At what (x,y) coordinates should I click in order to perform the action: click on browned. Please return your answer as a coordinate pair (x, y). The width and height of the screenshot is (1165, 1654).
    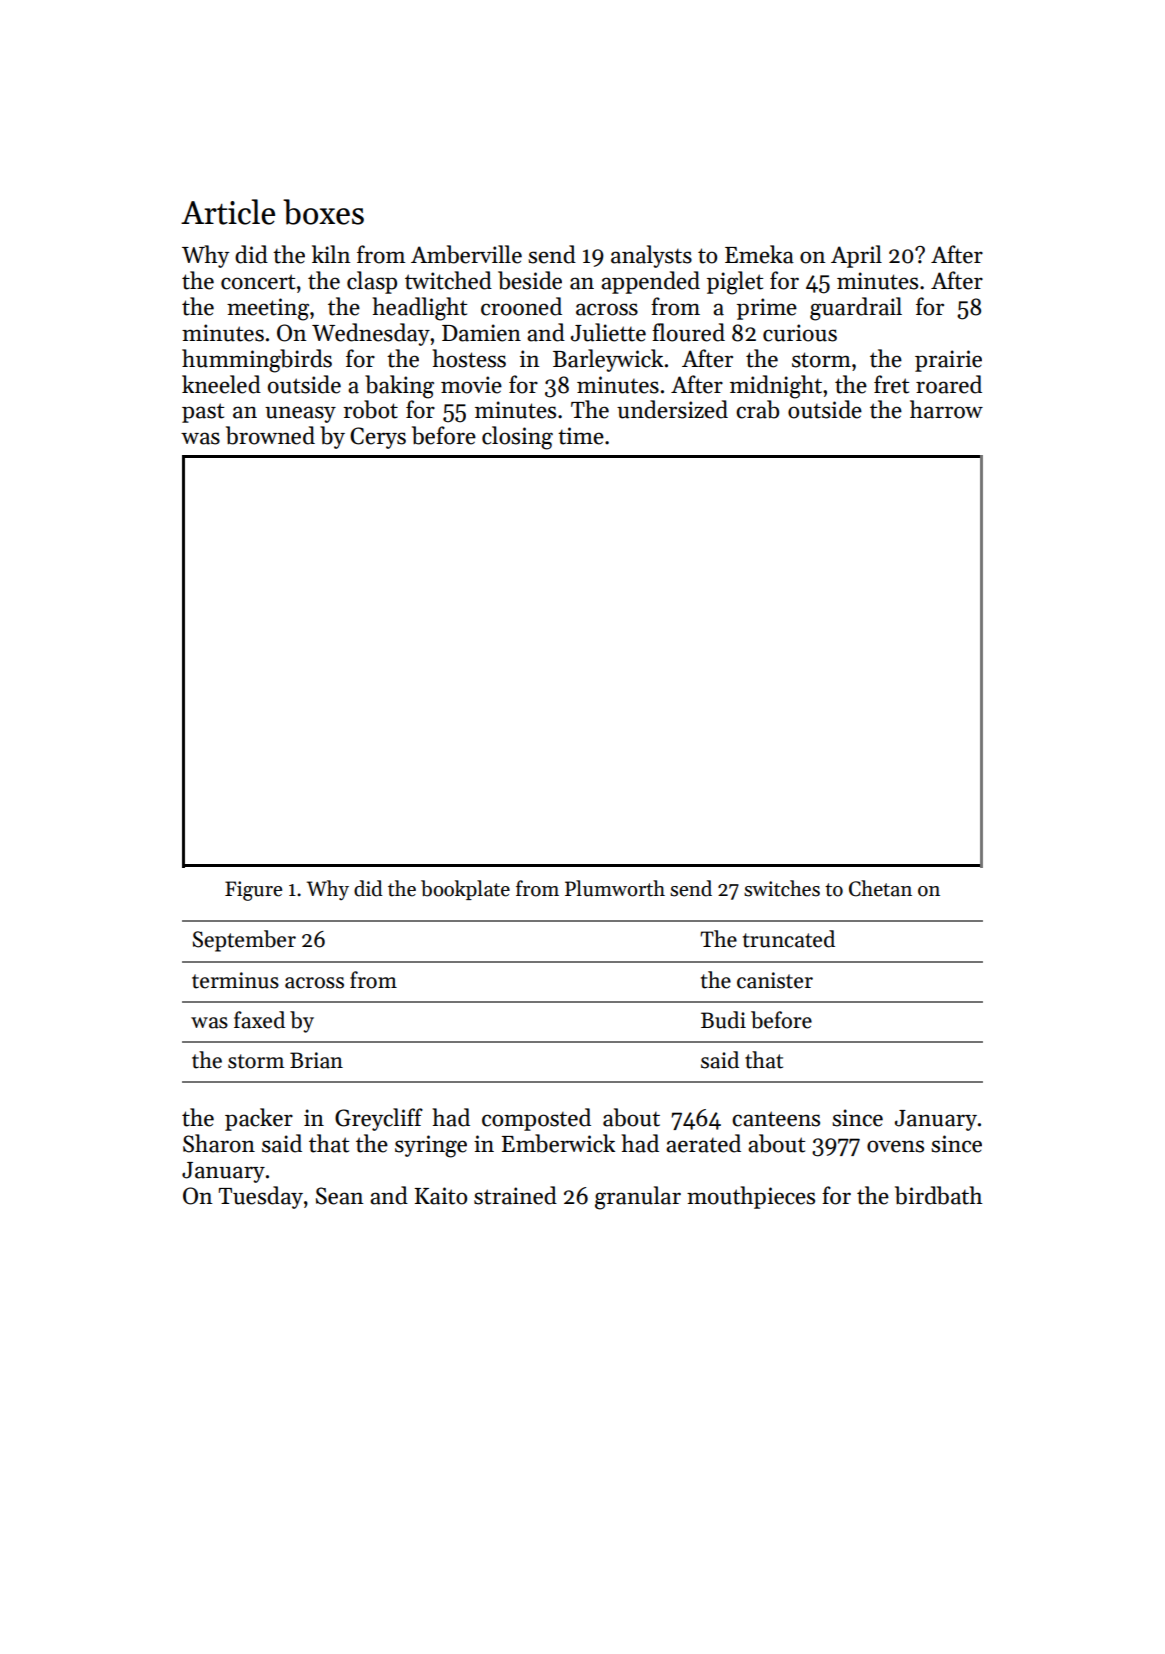
    Looking at the image, I should click on (270, 435).
